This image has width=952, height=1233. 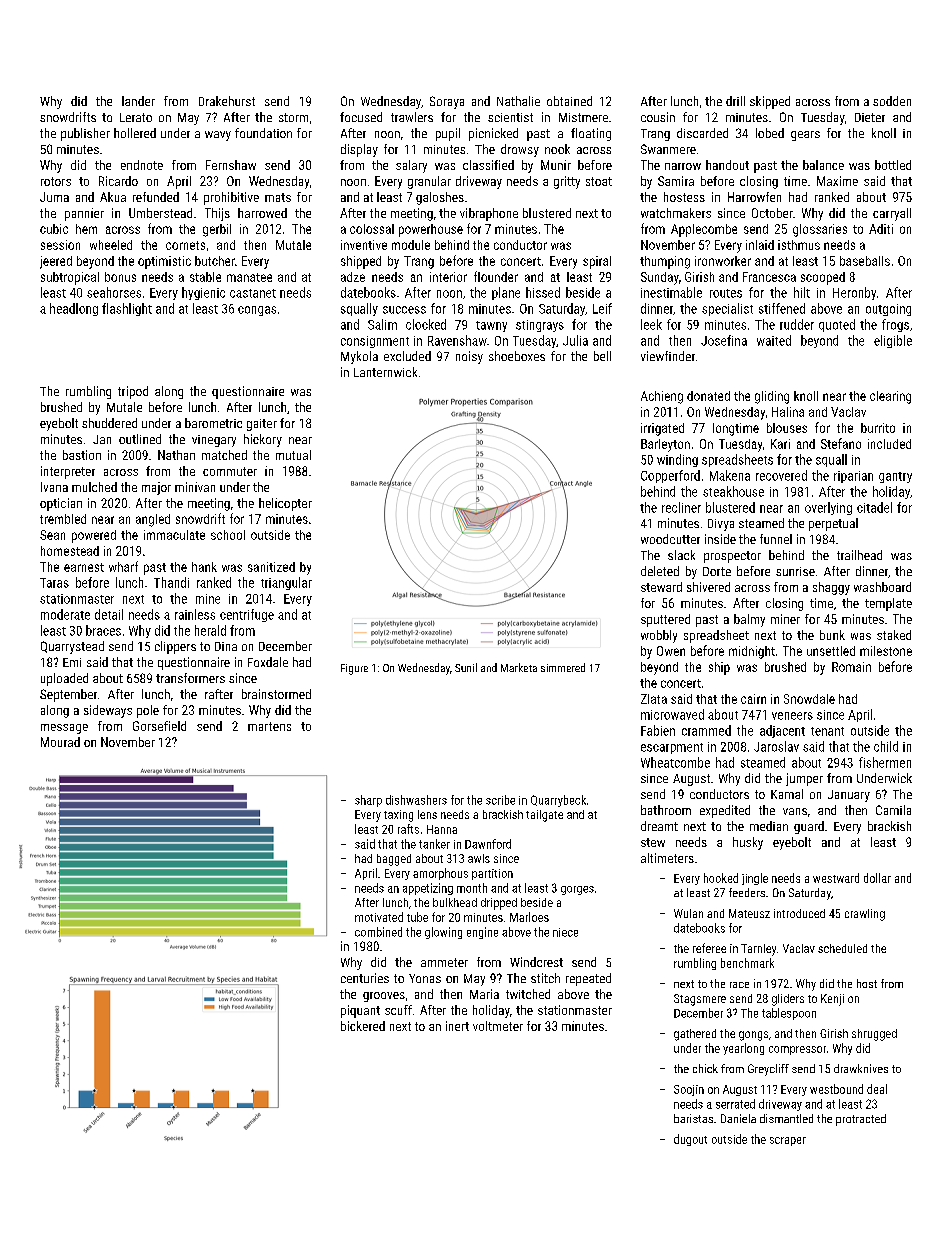 What do you see at coordinates (52, 535) in the image?
I see `Sean` at bounding box center [52, 535].
